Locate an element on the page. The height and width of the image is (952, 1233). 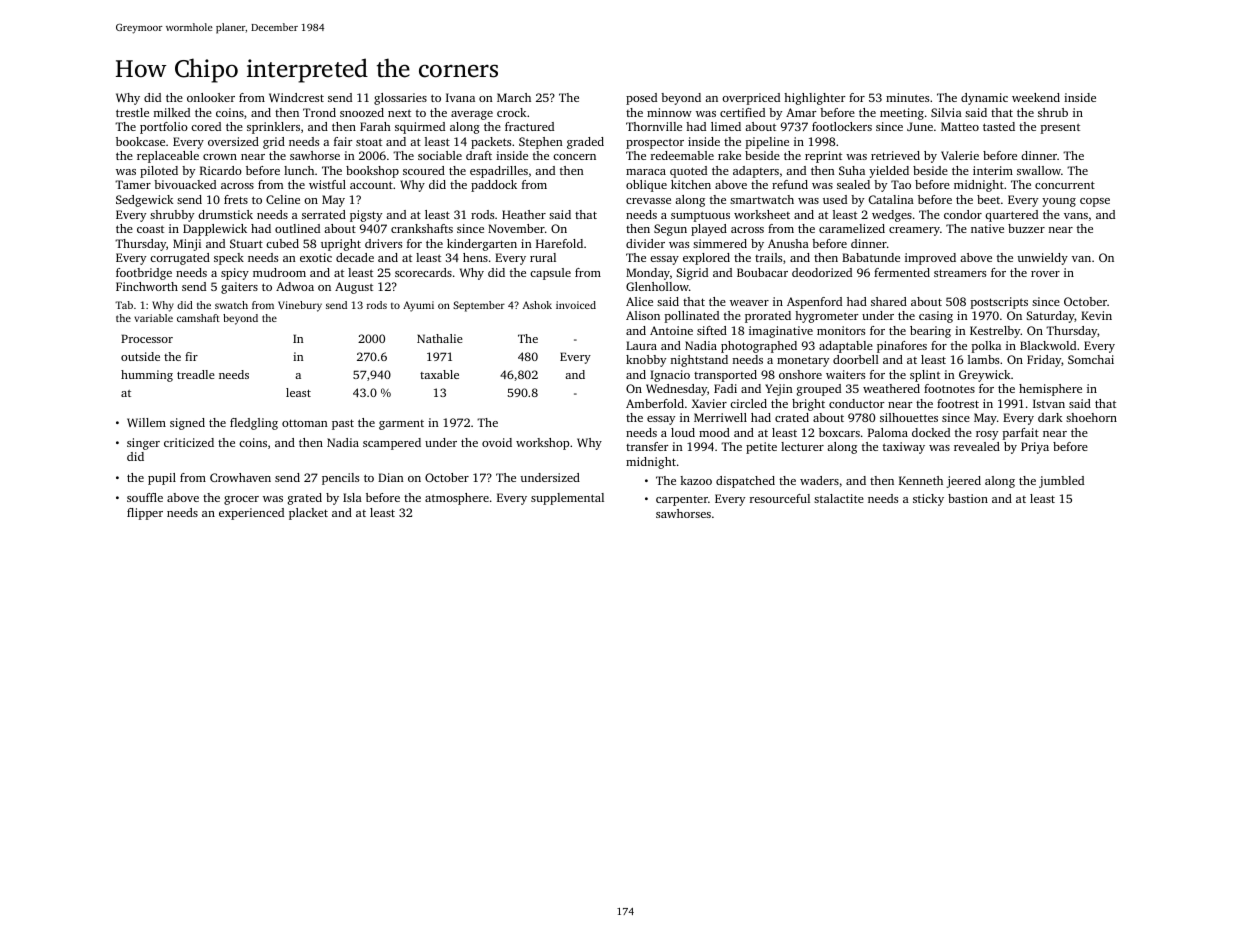
bastion is located at coordinates (968, 498).
